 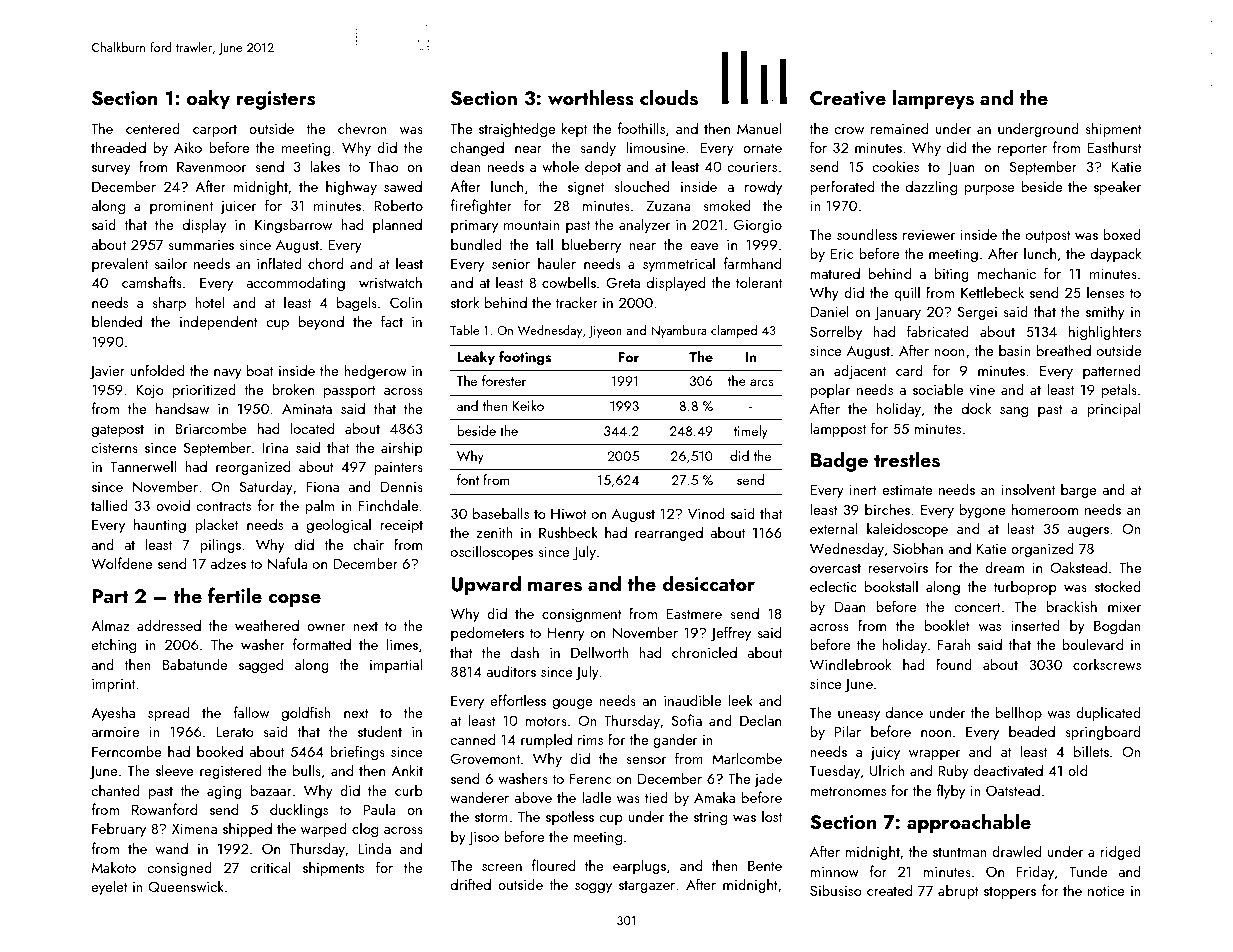 What do you see at coordinates (179, 868) in the screenshot?
I see `consigned` at bounding box center [179, 868].
